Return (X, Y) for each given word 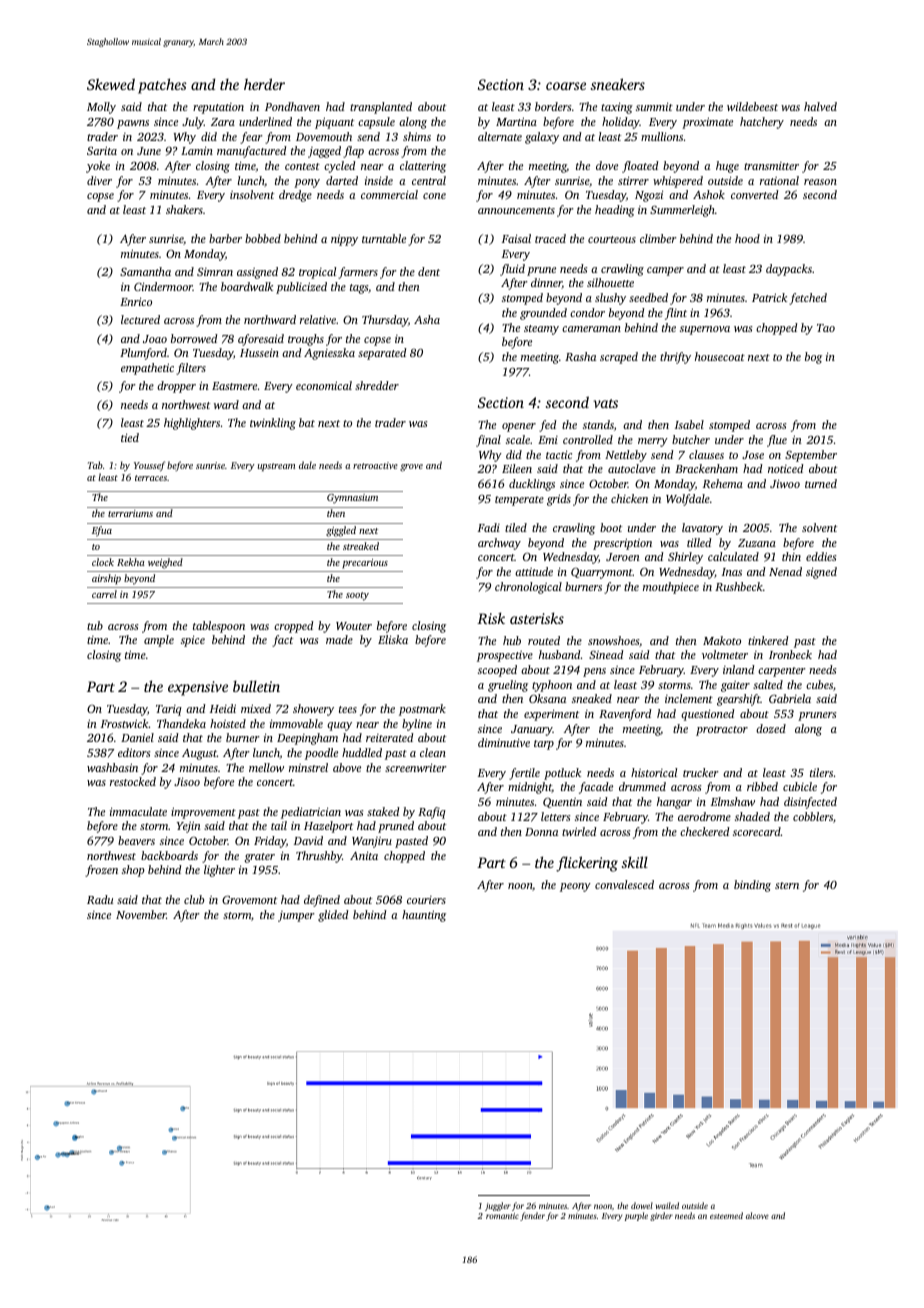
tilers (821, 772)
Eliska (393, 639)
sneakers (618, 84)
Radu (100, 899)
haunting (424, 916)
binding (752, 886)
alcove (757, 1215)
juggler (498, 1206)
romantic (502, 1216)
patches (162, 86)
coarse (566, 86)
